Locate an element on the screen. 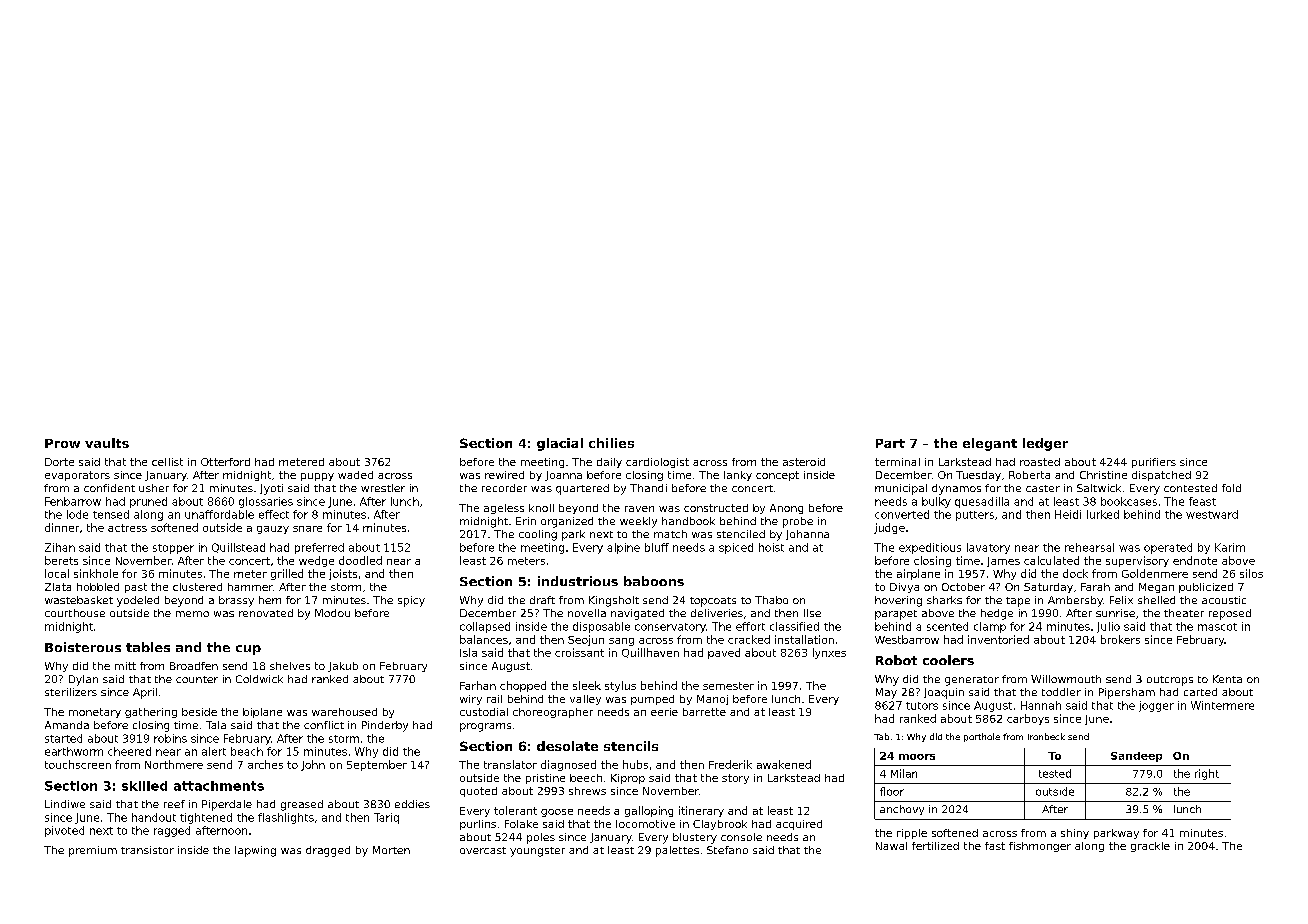  barrette is located at coordinates (704, 712).
